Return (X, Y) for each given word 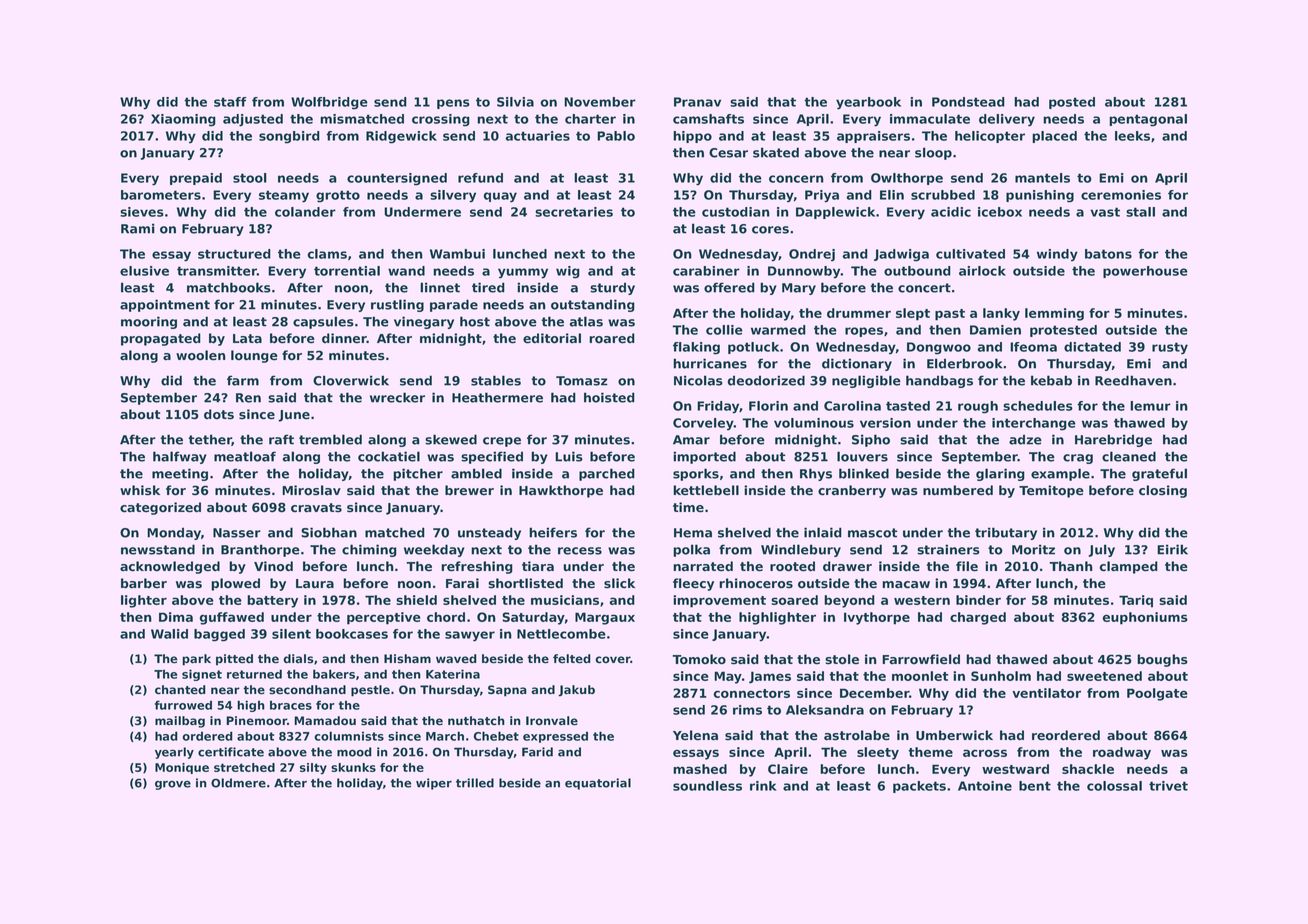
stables (496, 380)
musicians (565, 600)
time (688, 507)
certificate (231, 752)
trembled (330, 439)
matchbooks (229, 287)
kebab (1051, 380)
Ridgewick (401, 137)
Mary (799, 289)
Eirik (1172, 549)
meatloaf (245, 456)
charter (590, 119)
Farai (462, 583)
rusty (1170, 348)
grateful (1159, 474)
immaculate (930, 119)
